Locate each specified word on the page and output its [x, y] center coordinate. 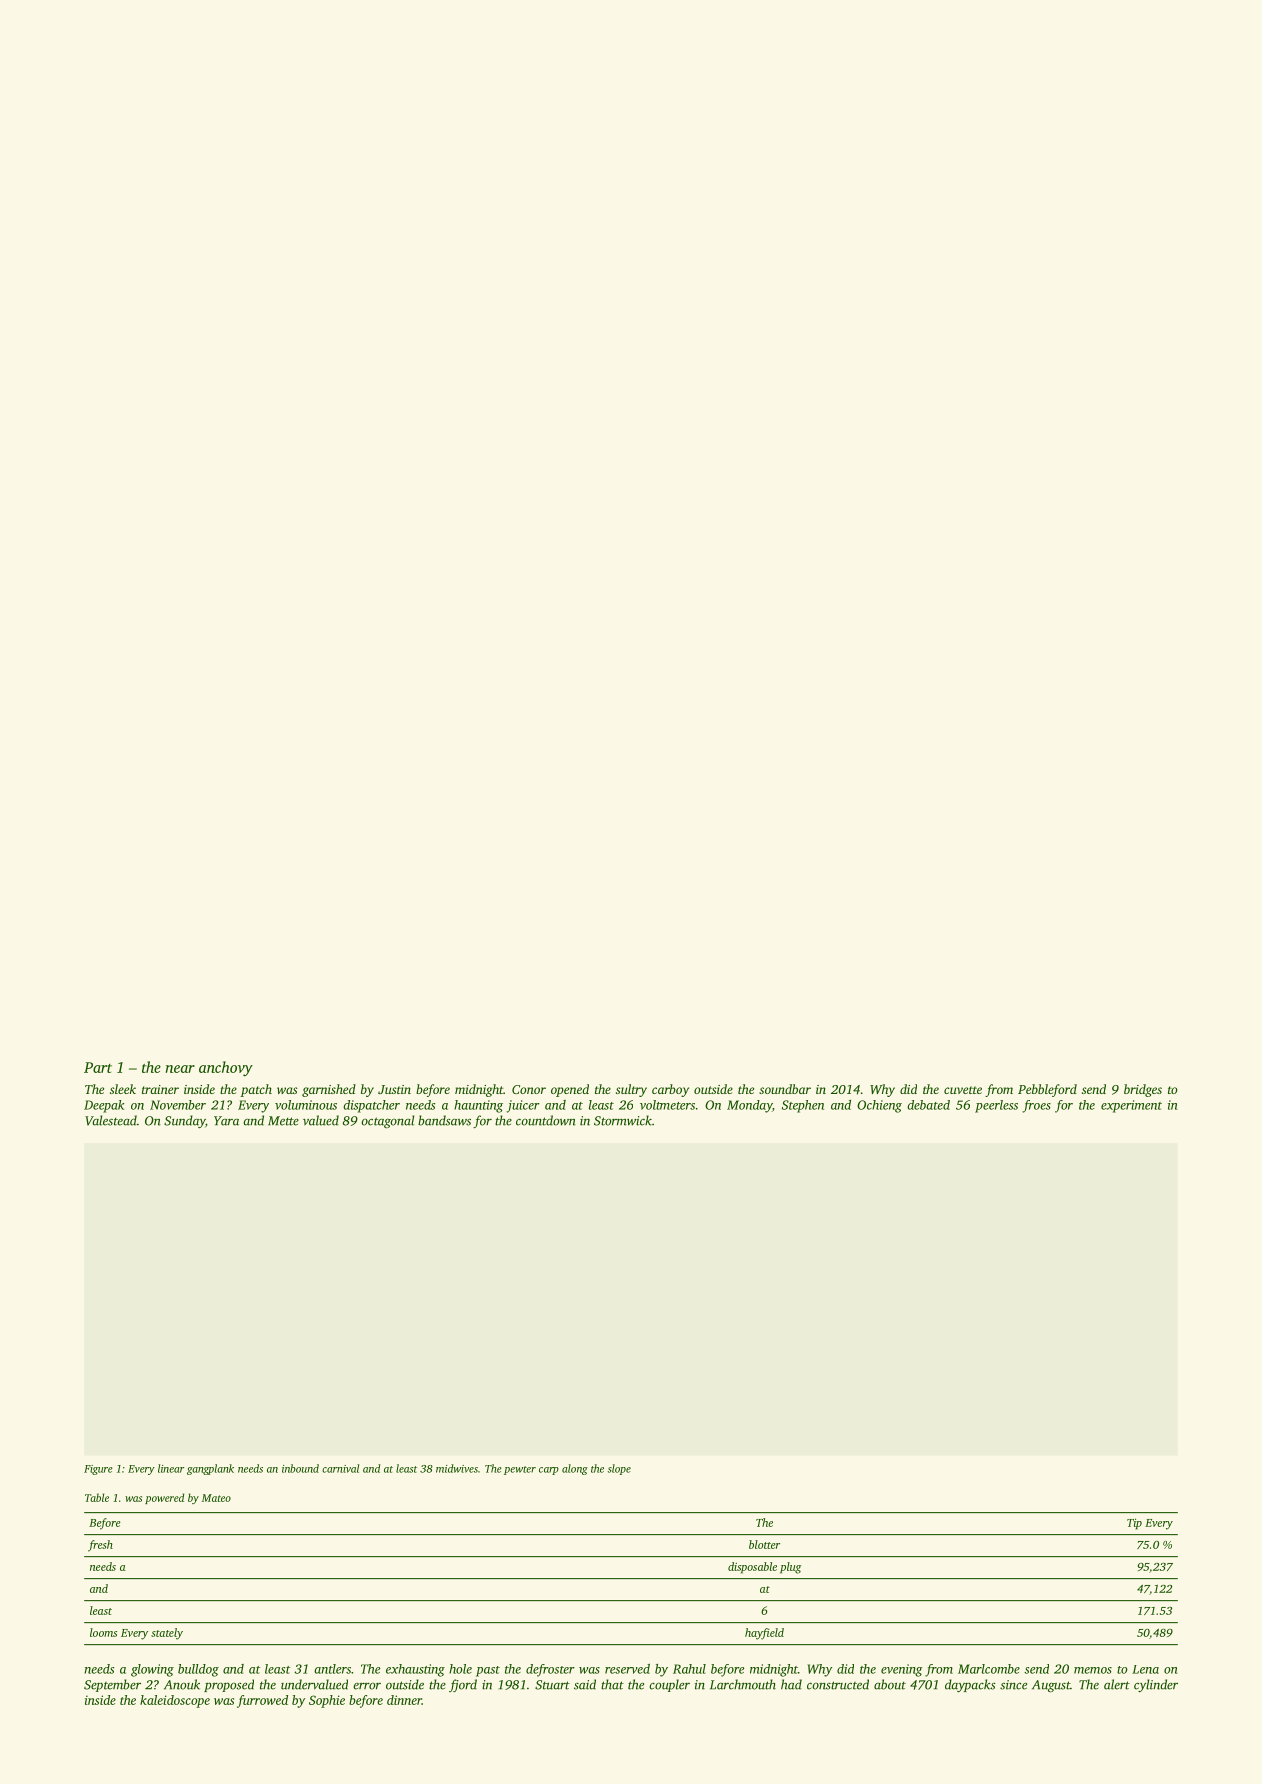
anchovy [226, 1068]
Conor [529, 1089]
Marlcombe [989, 1669]
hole [460, 1669]
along [575, 1469]
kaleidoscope [175, 1701]
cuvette [963, 1090]
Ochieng [879, 1106]
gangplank [210, 1469]
